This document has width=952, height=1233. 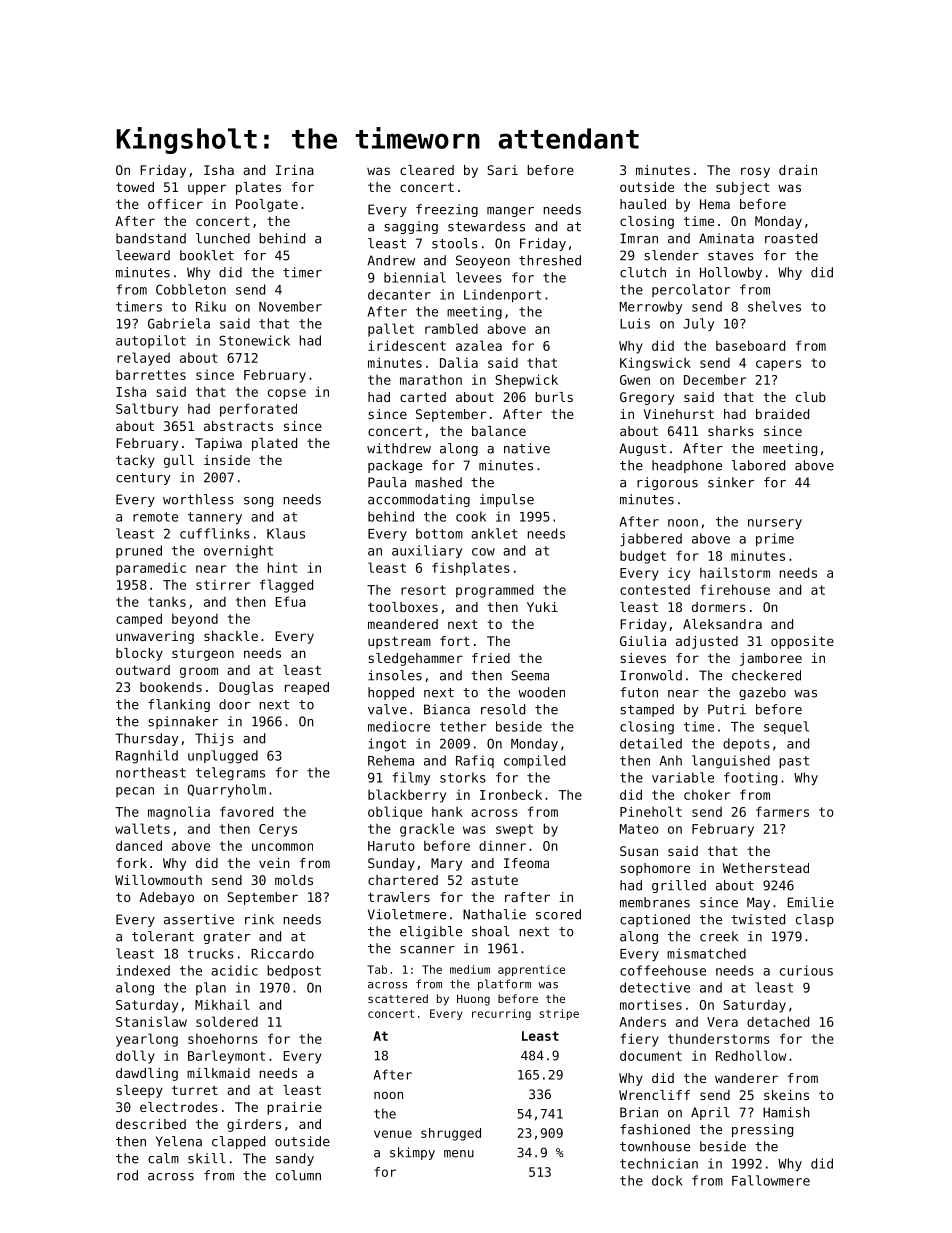 I want to click on shoal, so click(x=491, y=931).
